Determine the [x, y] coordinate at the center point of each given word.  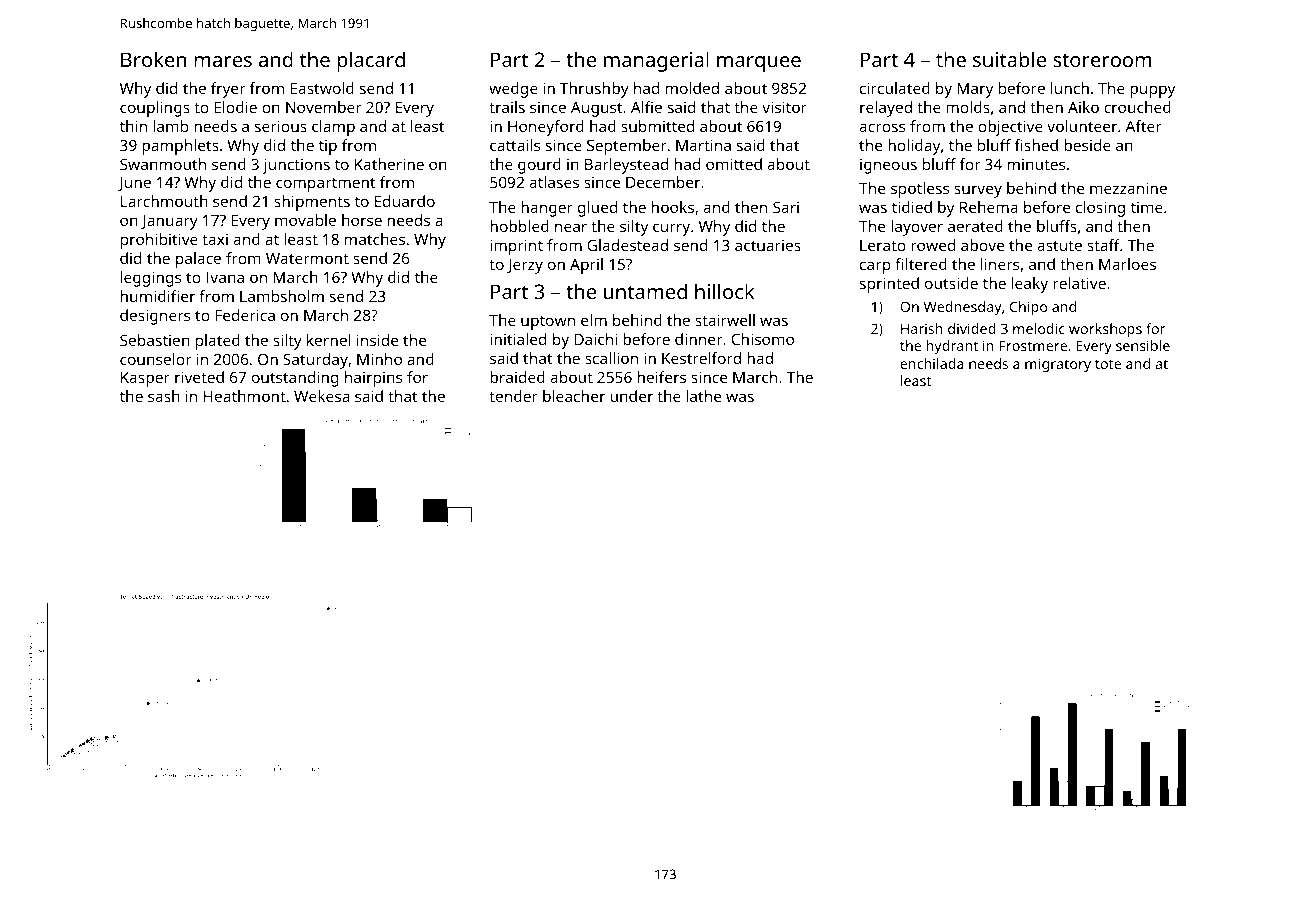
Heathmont [245, 396]
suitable [1009, 59]
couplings [155, 109]
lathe [703, 396]
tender [513, 396]
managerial [656, 61]
